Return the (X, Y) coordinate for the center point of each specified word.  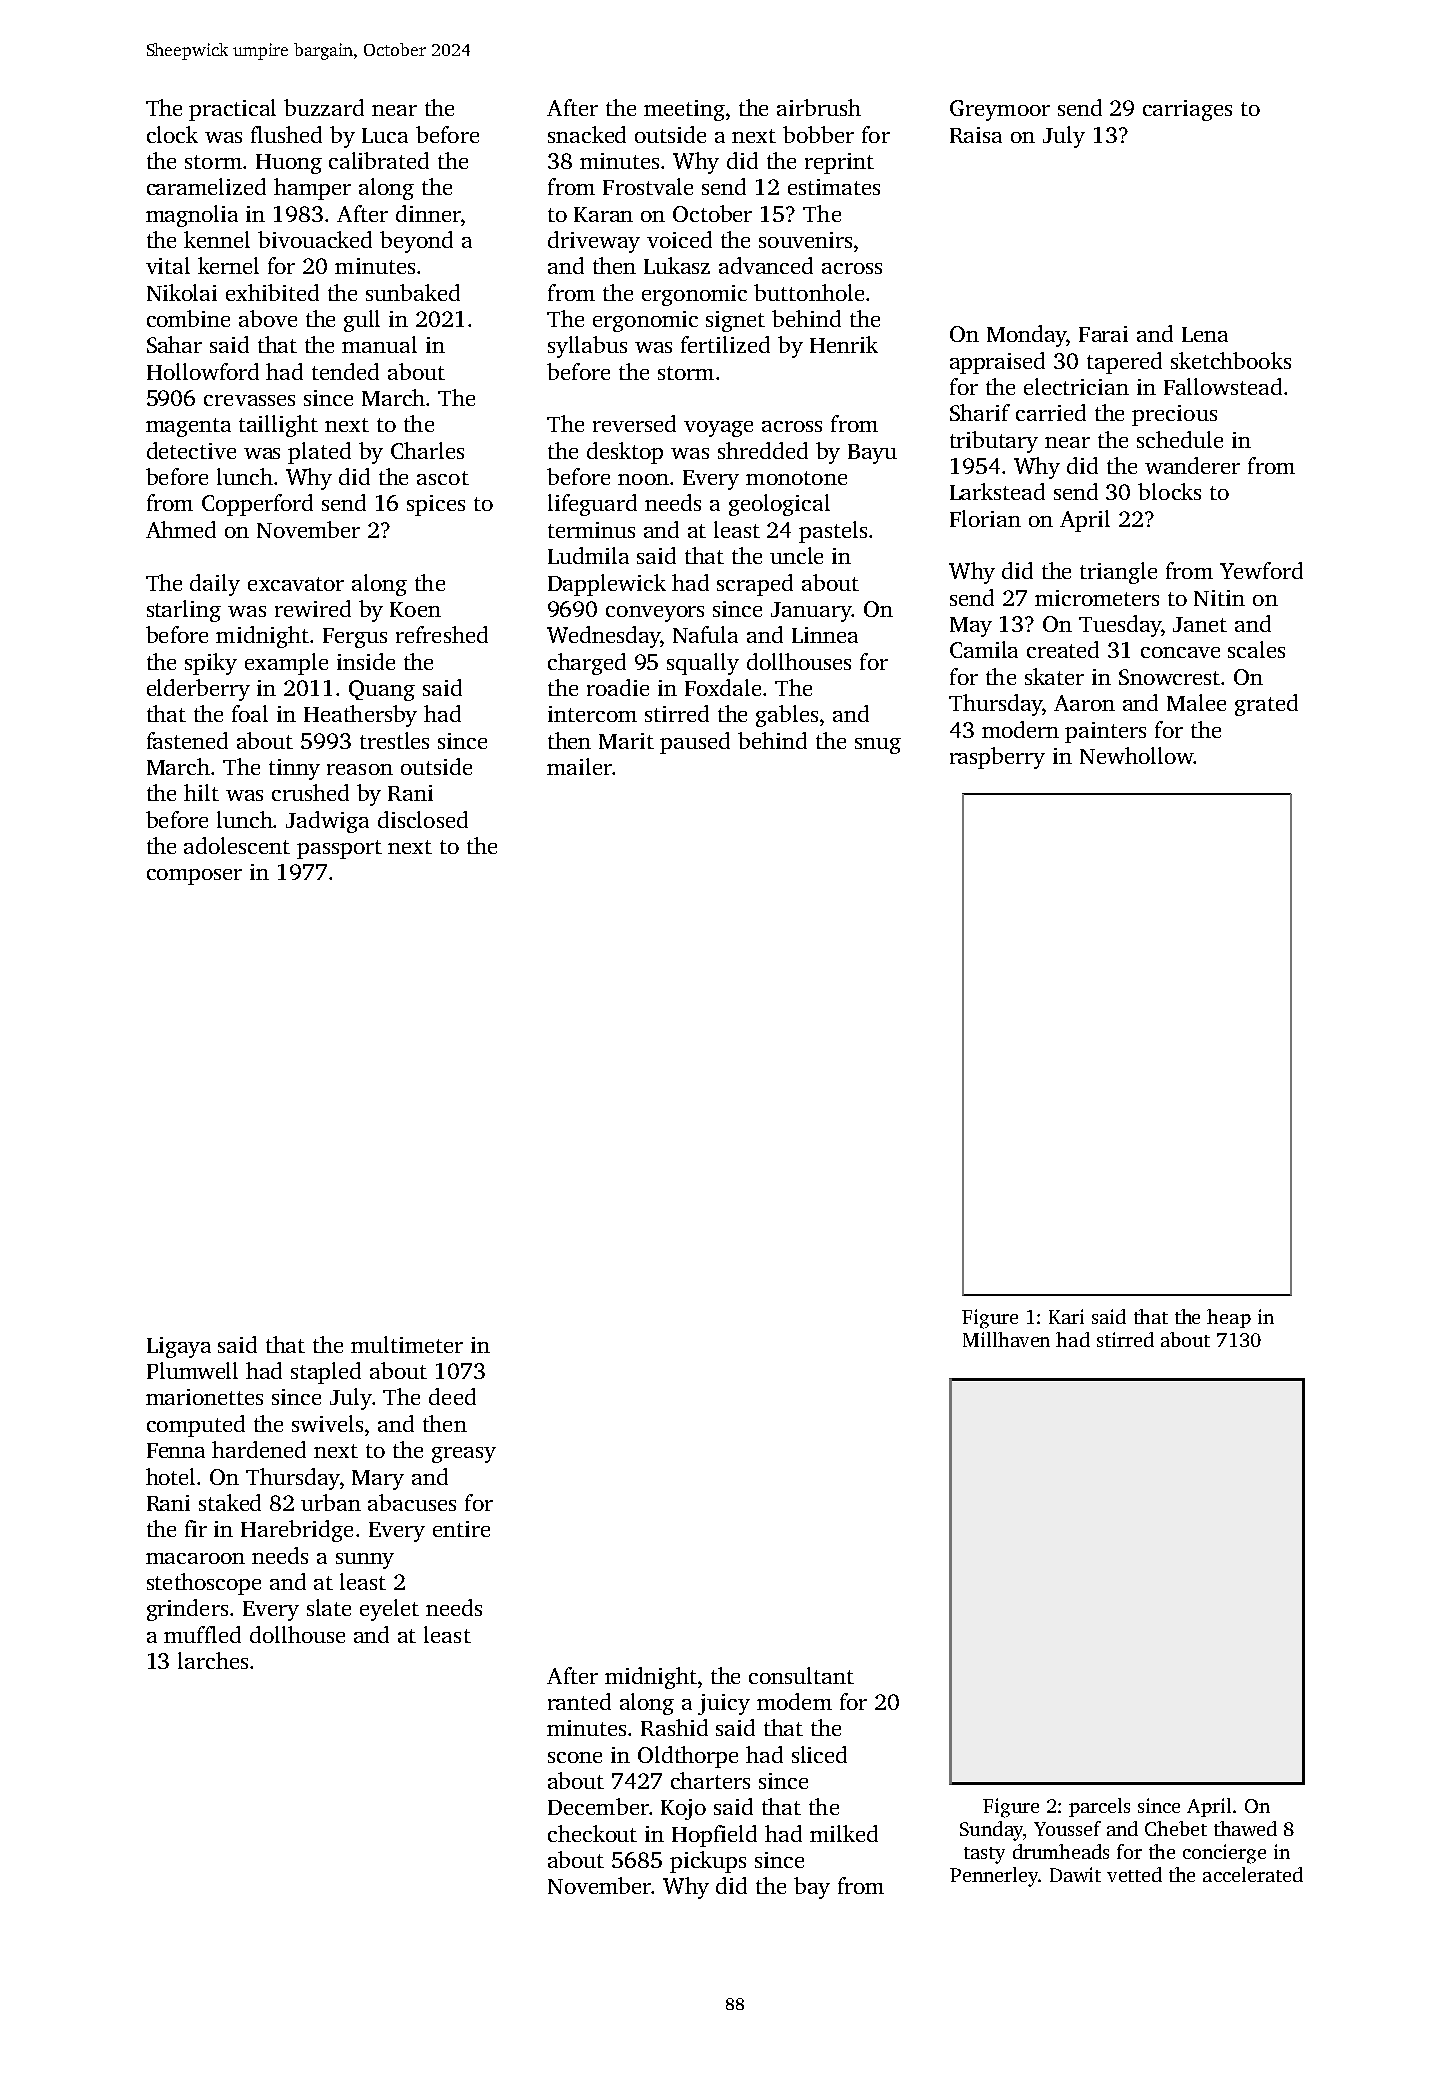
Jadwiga (327, 822)
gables (787, 716)
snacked (587, 134)
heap (1229, 1318)
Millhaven (1006, 1339)
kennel (217, 239)
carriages (1187, 110)
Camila (984, 649)
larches (213, 1660)
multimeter (407, 1344)
